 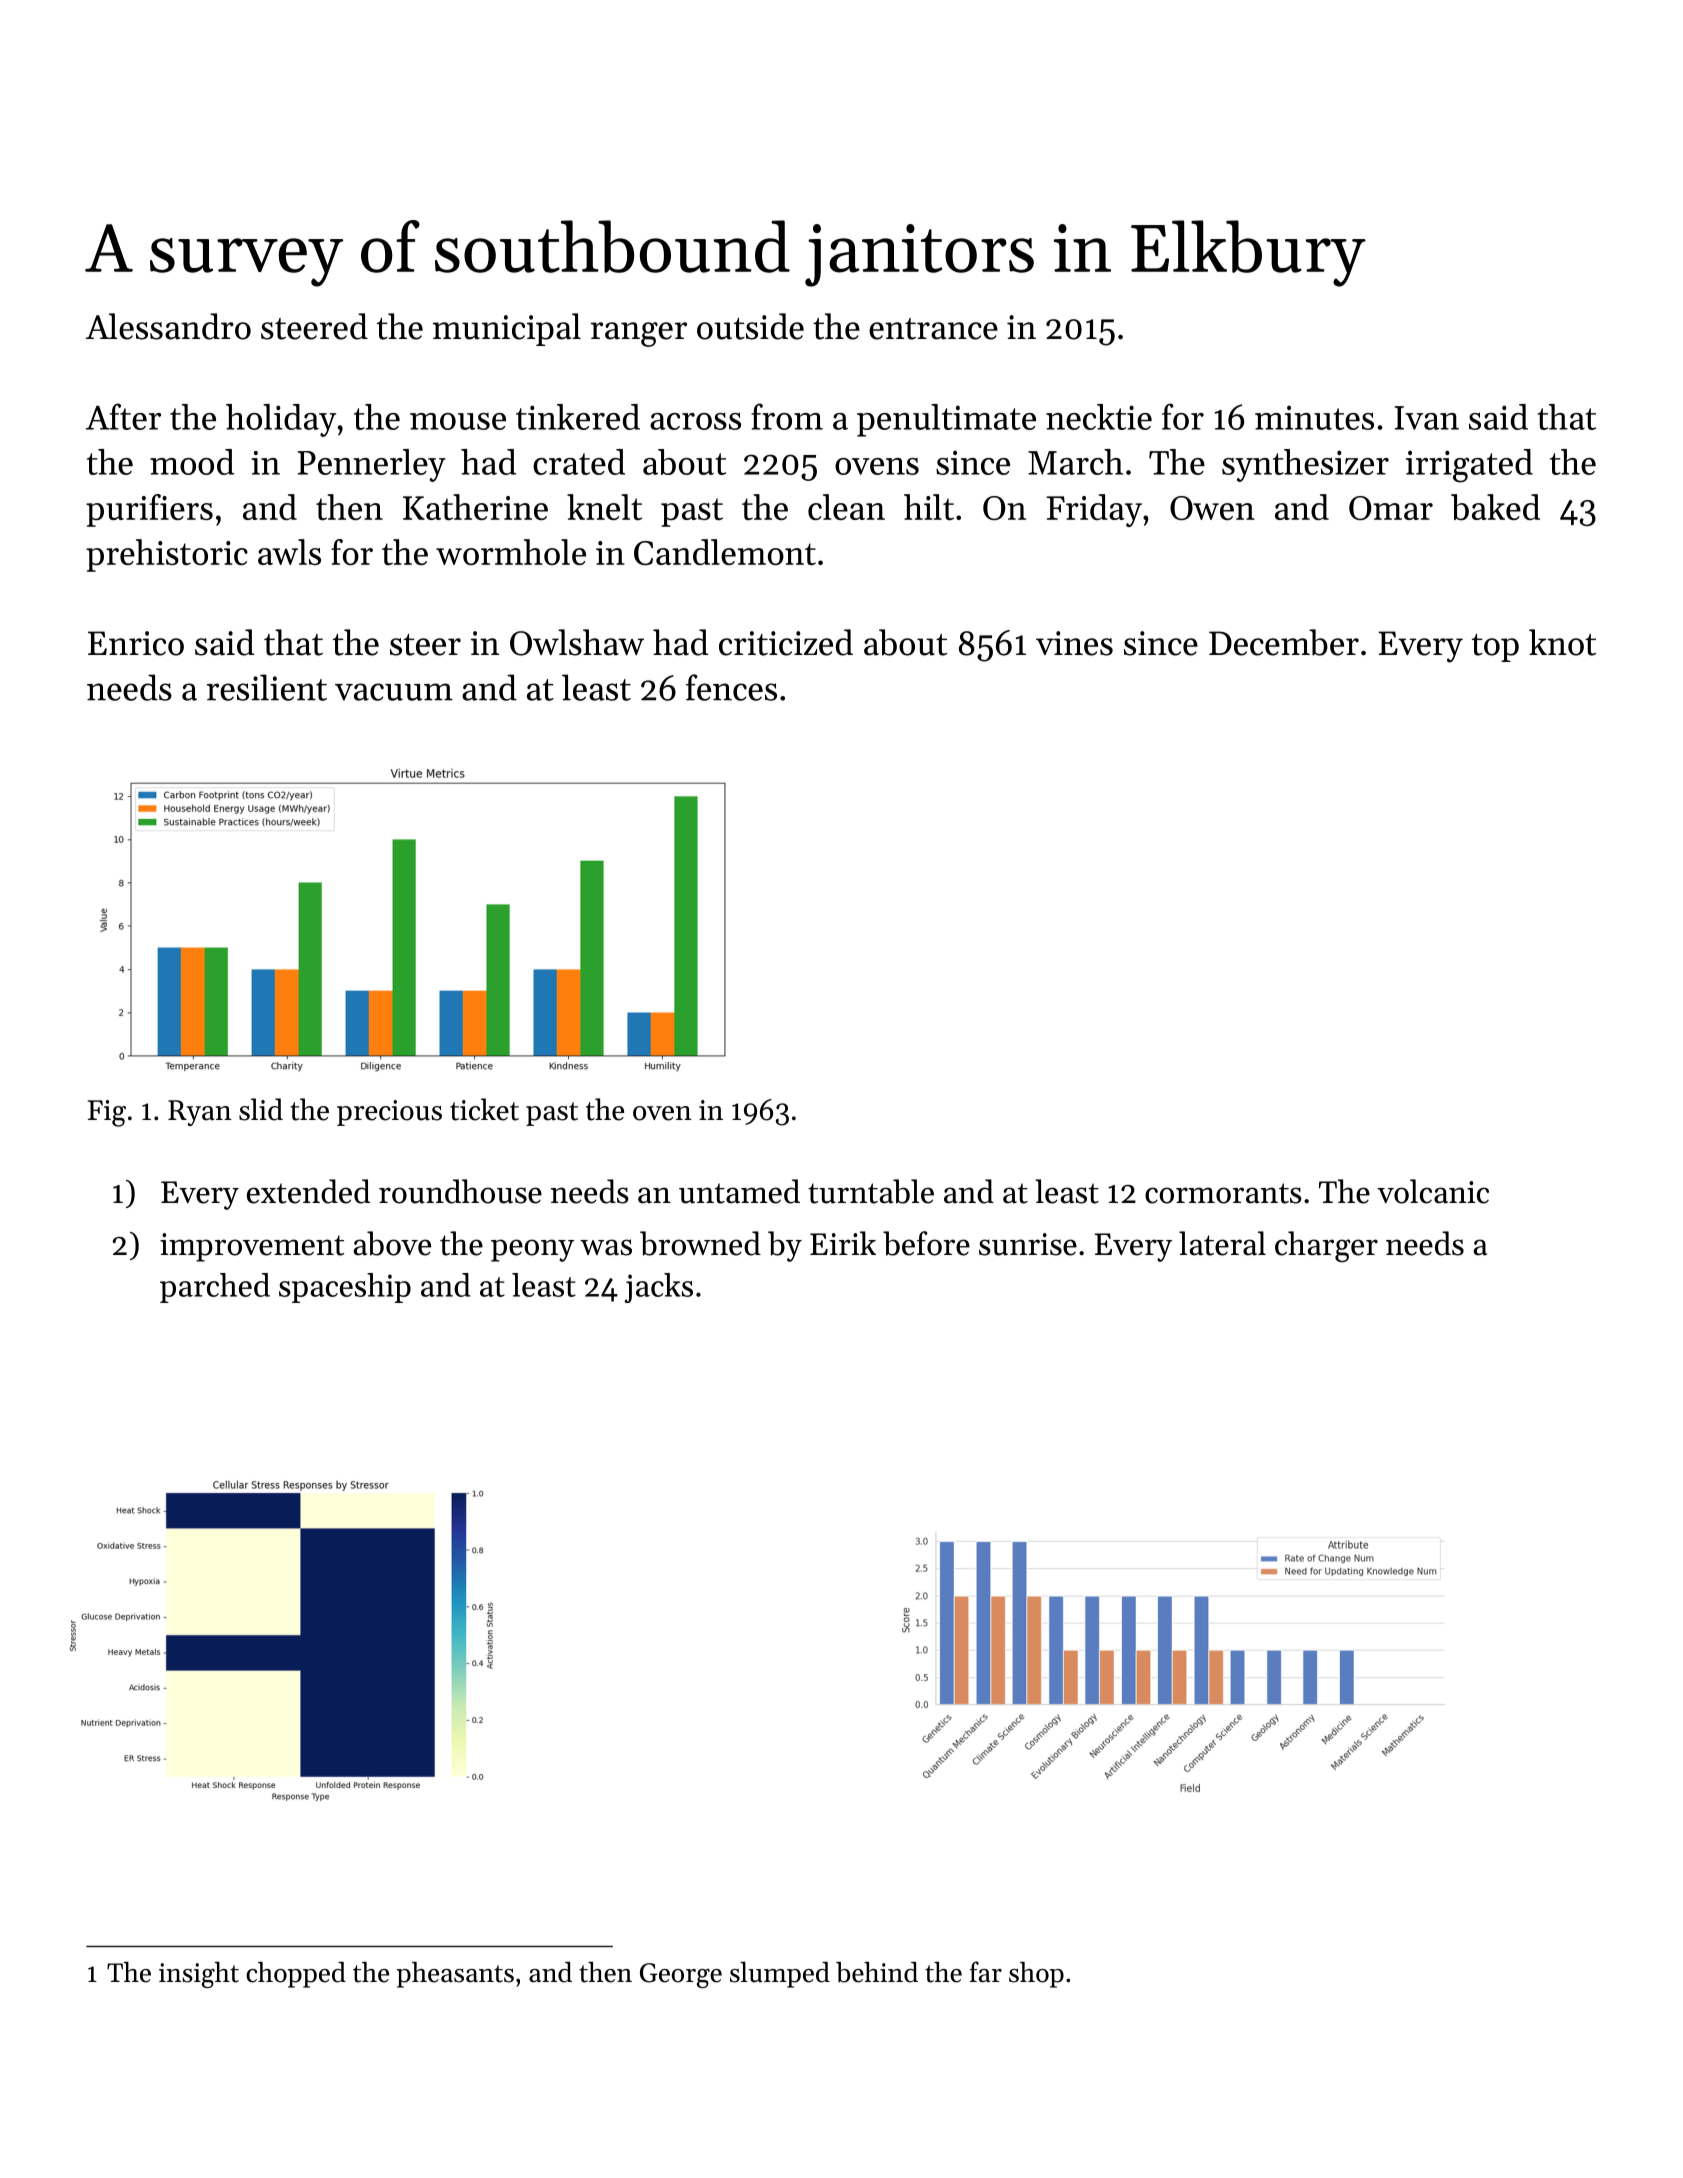 I want to click on pheasants, so click(x=455, y=1975).
